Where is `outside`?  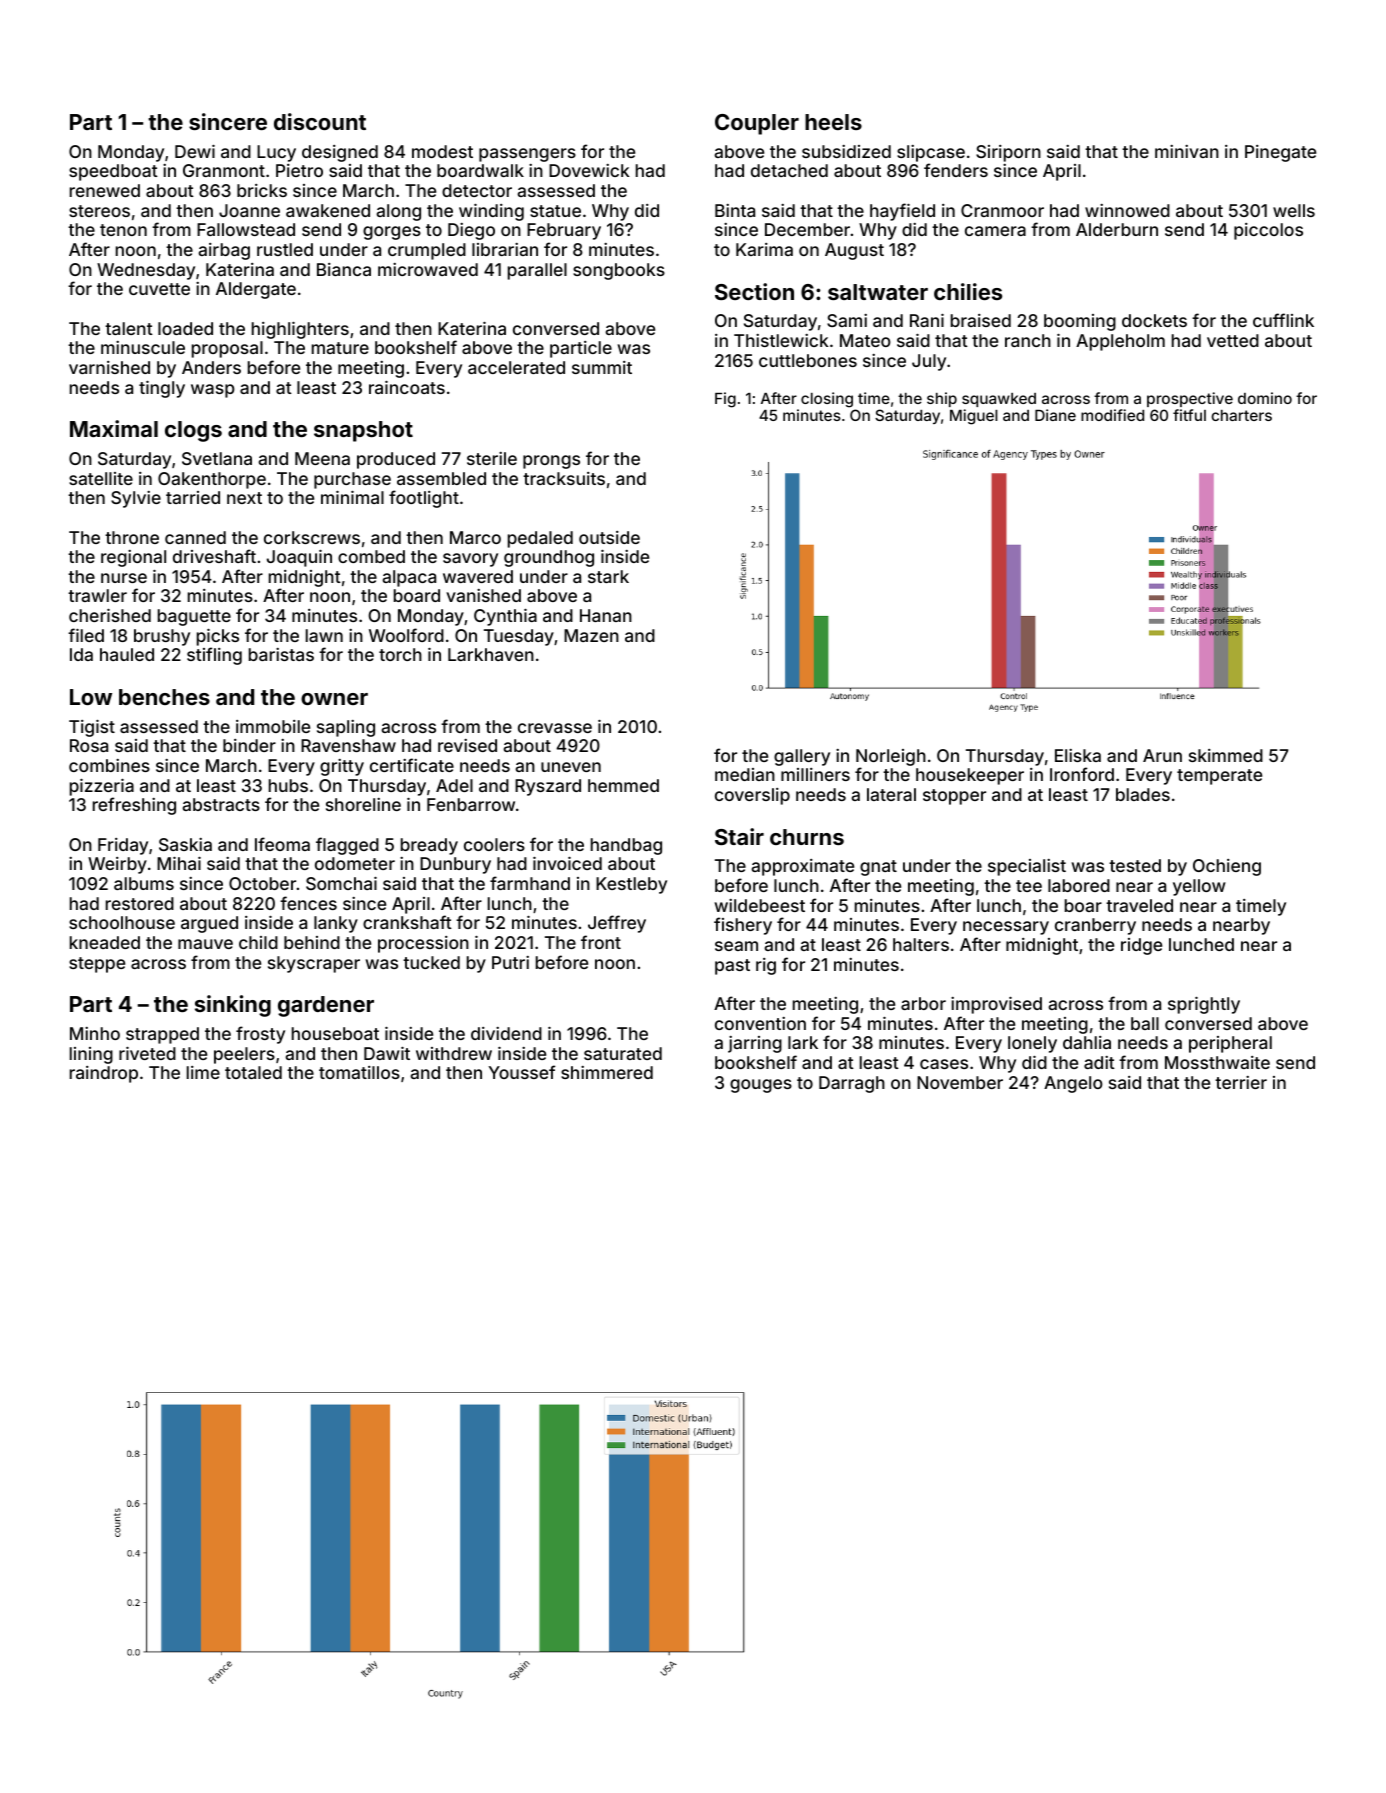
outside is located at coordinates (609, 537).
